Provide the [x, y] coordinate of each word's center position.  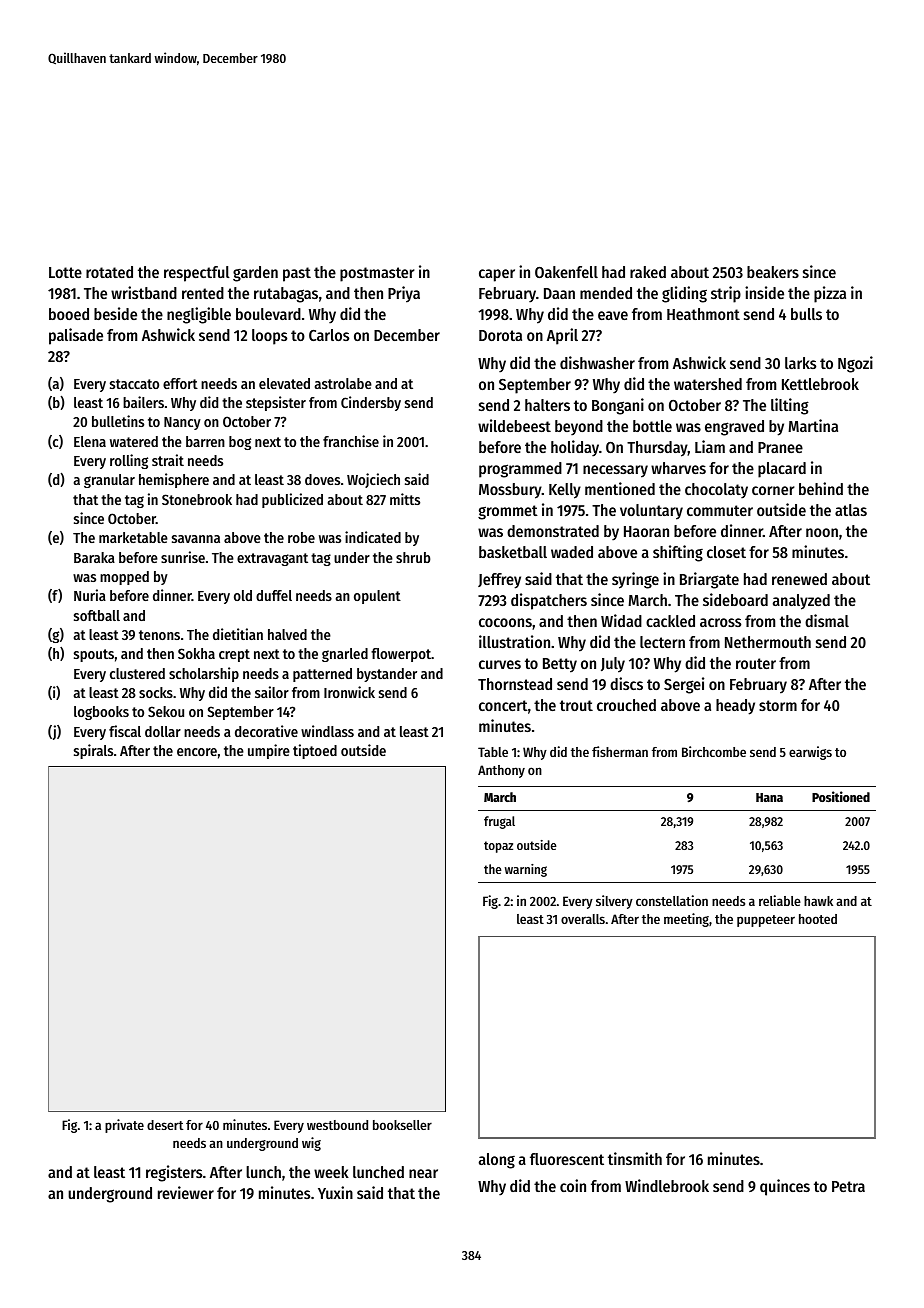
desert [165, 1125]
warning [526, 870]
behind [821, 488]
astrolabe [343, 383]
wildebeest [514, 425]
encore [197, 752]
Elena [90, 441]
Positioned [841, 796]
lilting [790, 406]
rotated [109, 272]
